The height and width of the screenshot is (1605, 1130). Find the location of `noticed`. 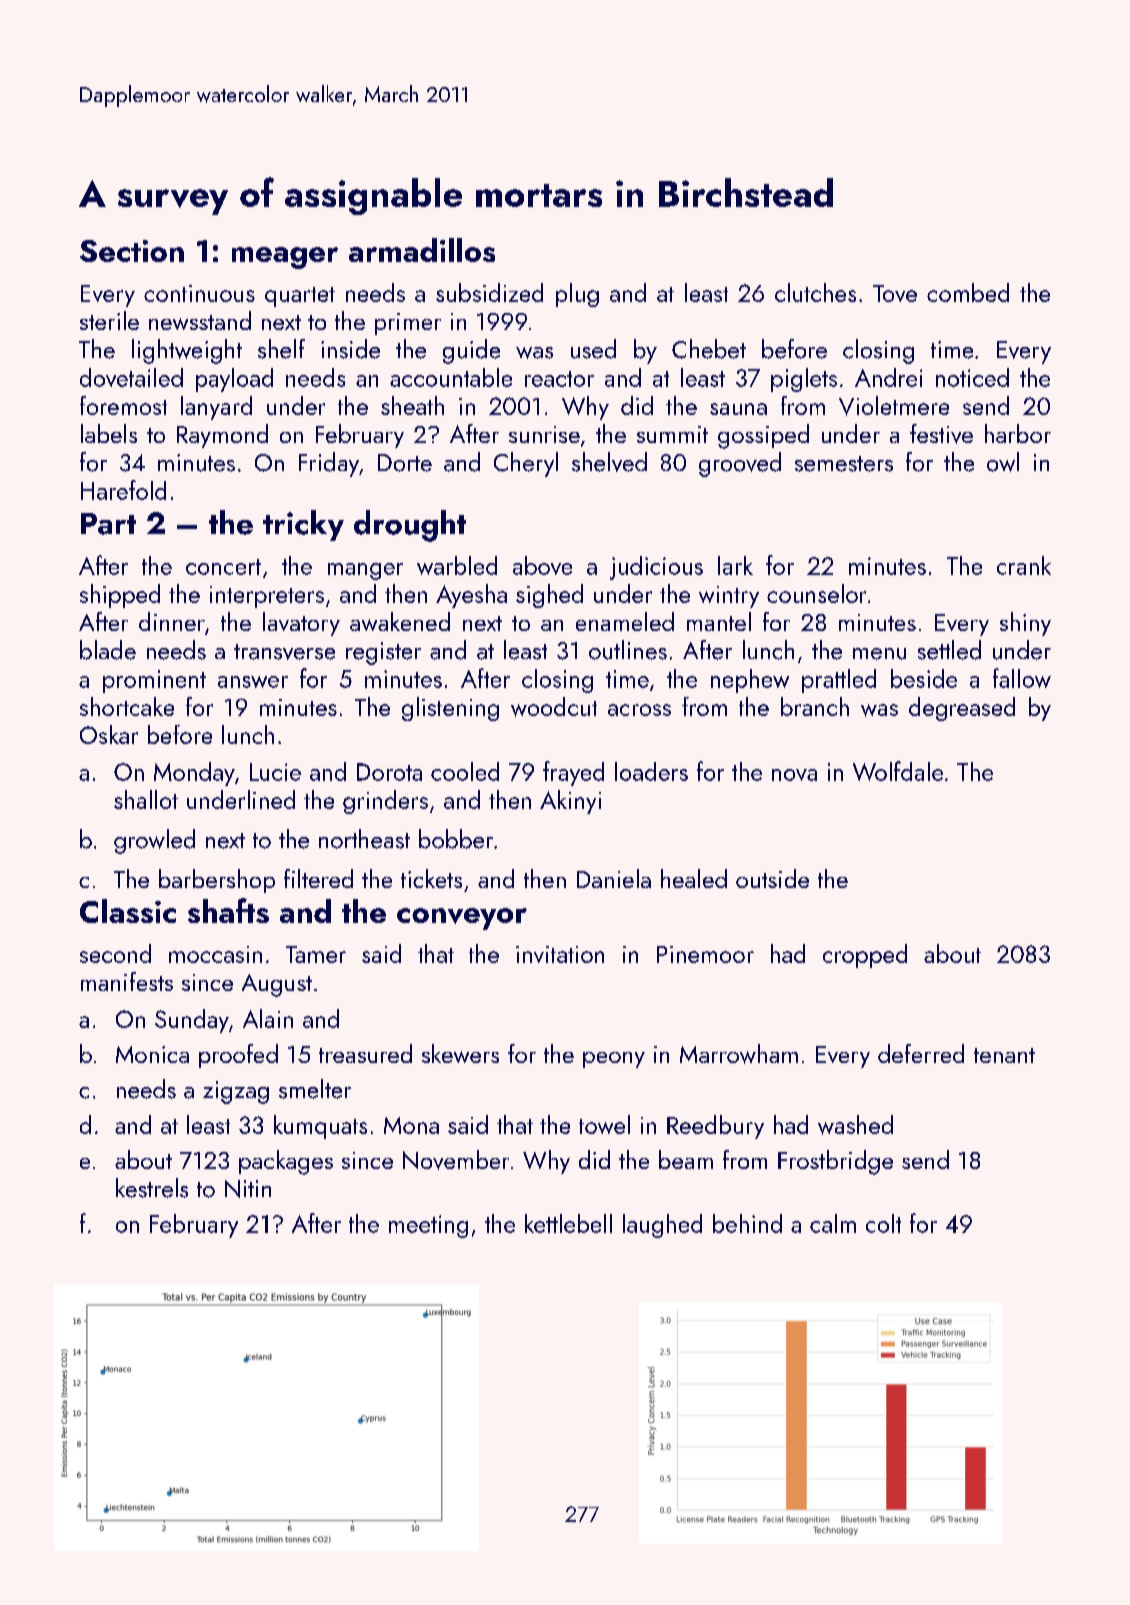

noticed is located at coordinates (972, 377).
